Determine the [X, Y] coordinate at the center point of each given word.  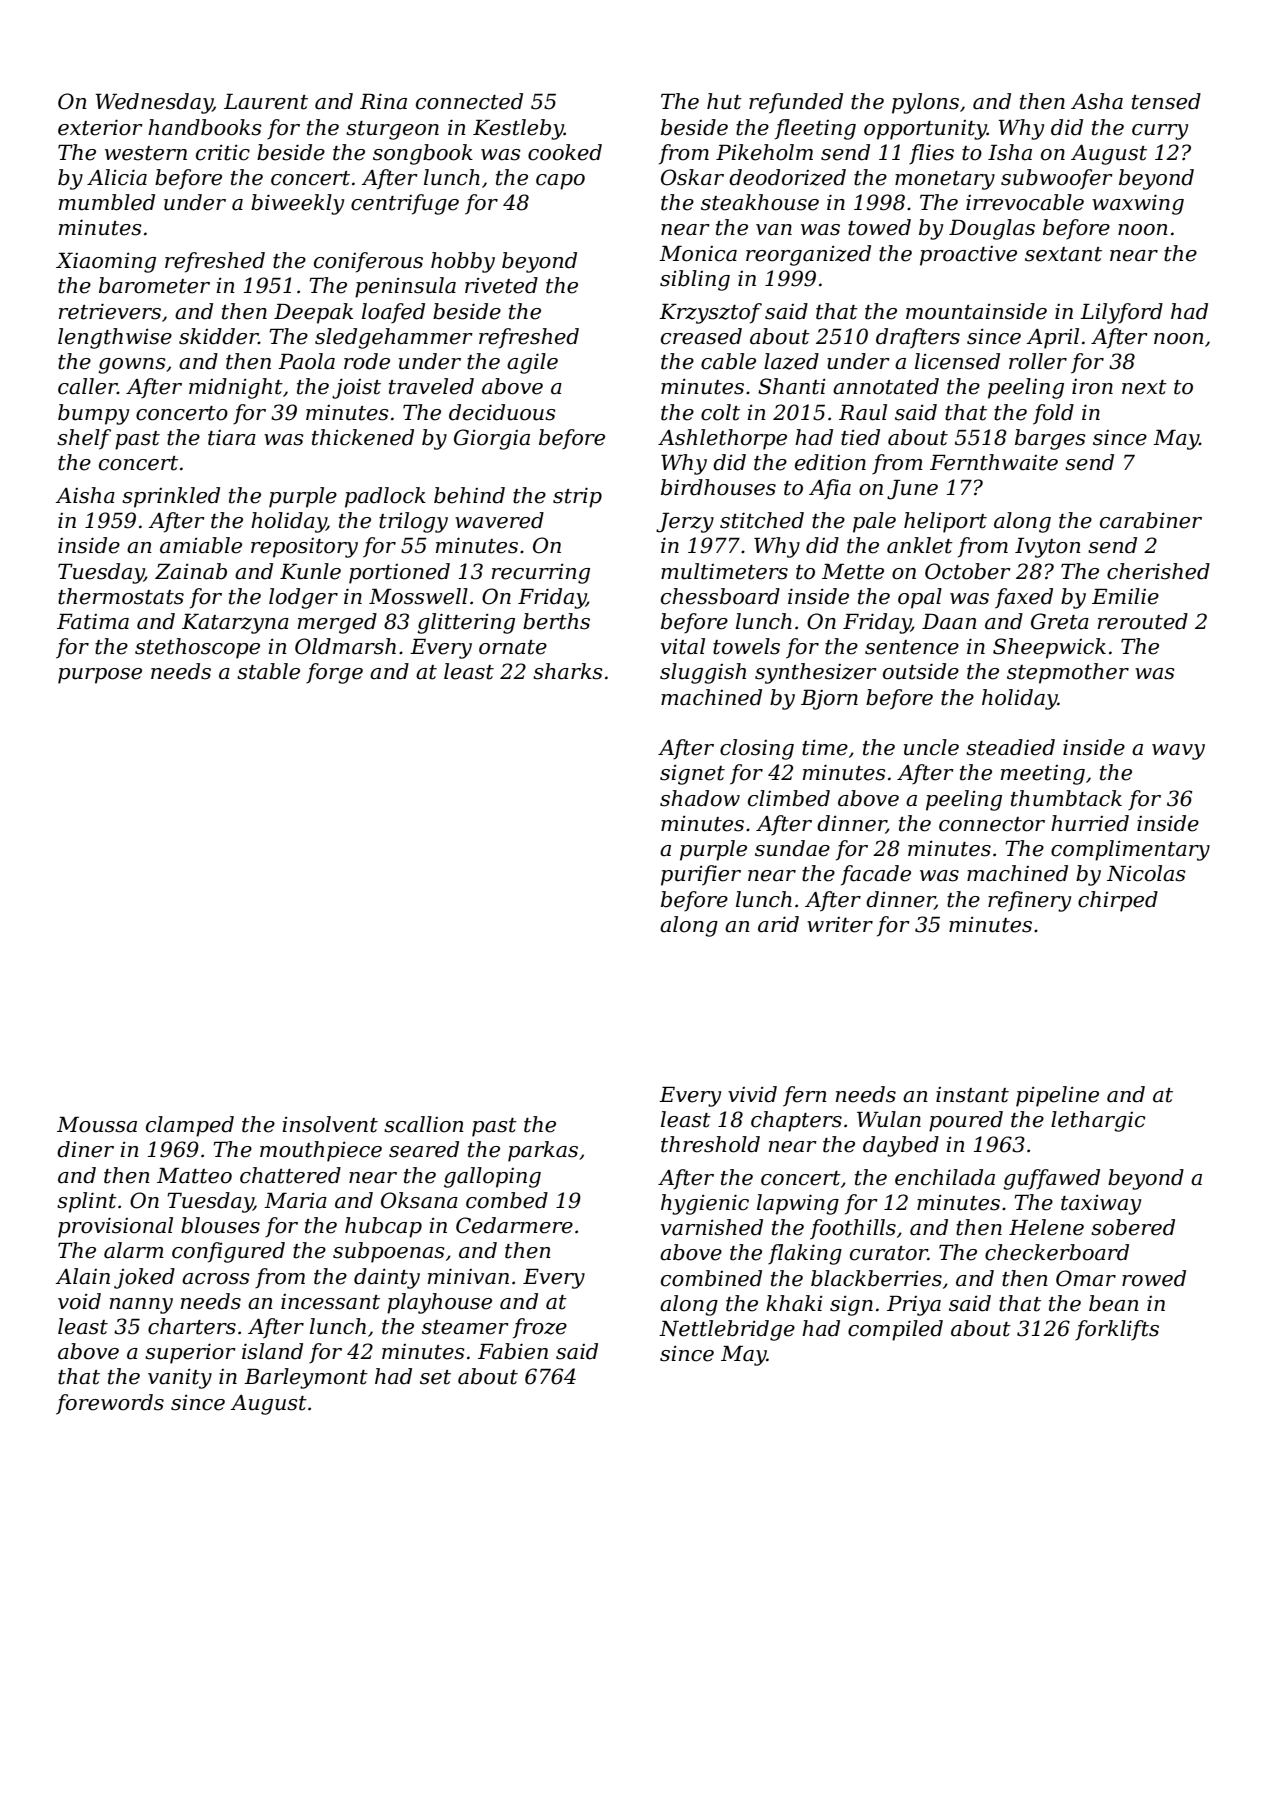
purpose [100, 676]
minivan [468, 1276]
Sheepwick [1049, 648]
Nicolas [1146, 873]
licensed [957, 361]
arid [778, 924]
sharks [568, 671]
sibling [695, 280]
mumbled [107, 202]
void [79, 1301]
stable [268, 671]
